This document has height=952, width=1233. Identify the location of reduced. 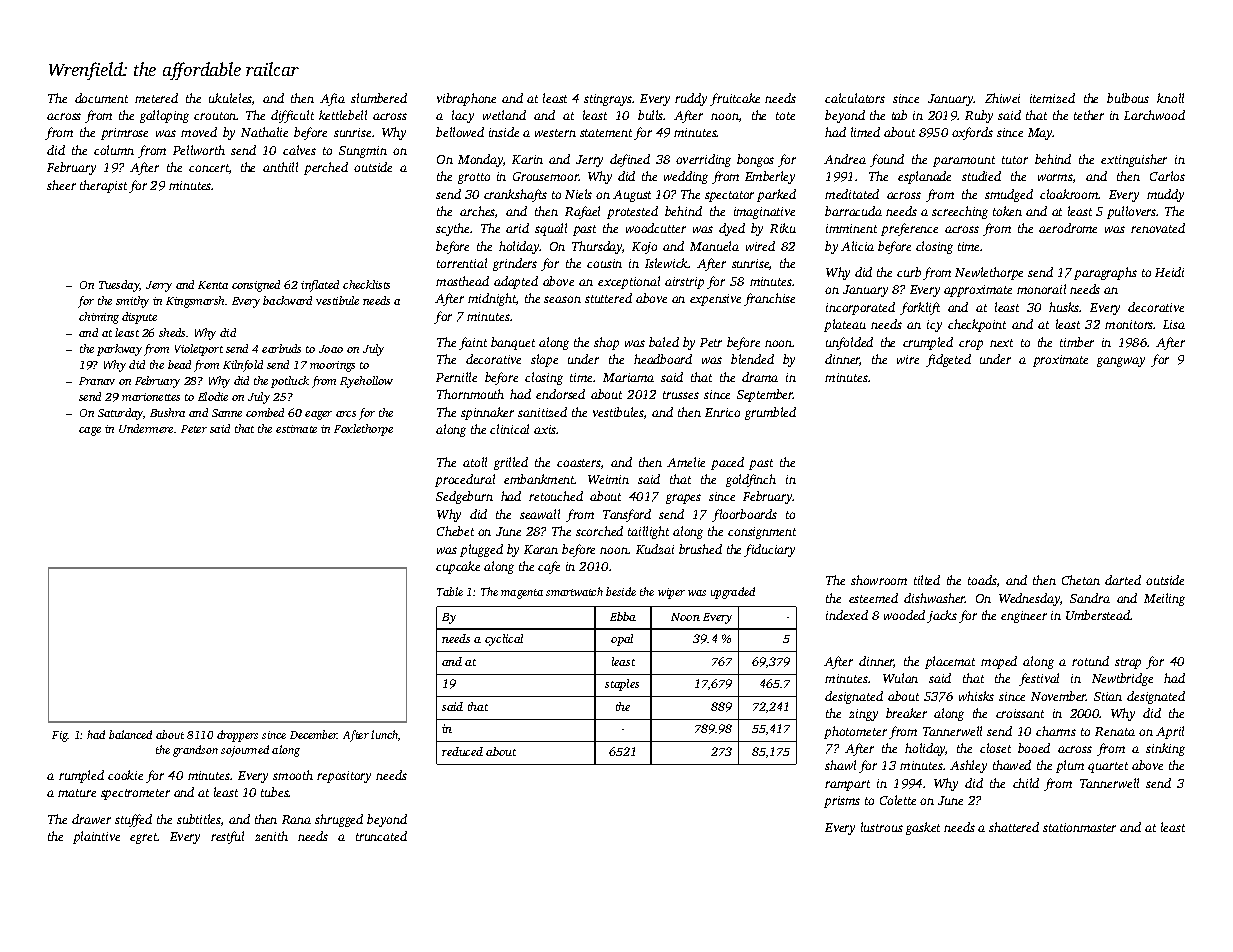
(462, 751).
